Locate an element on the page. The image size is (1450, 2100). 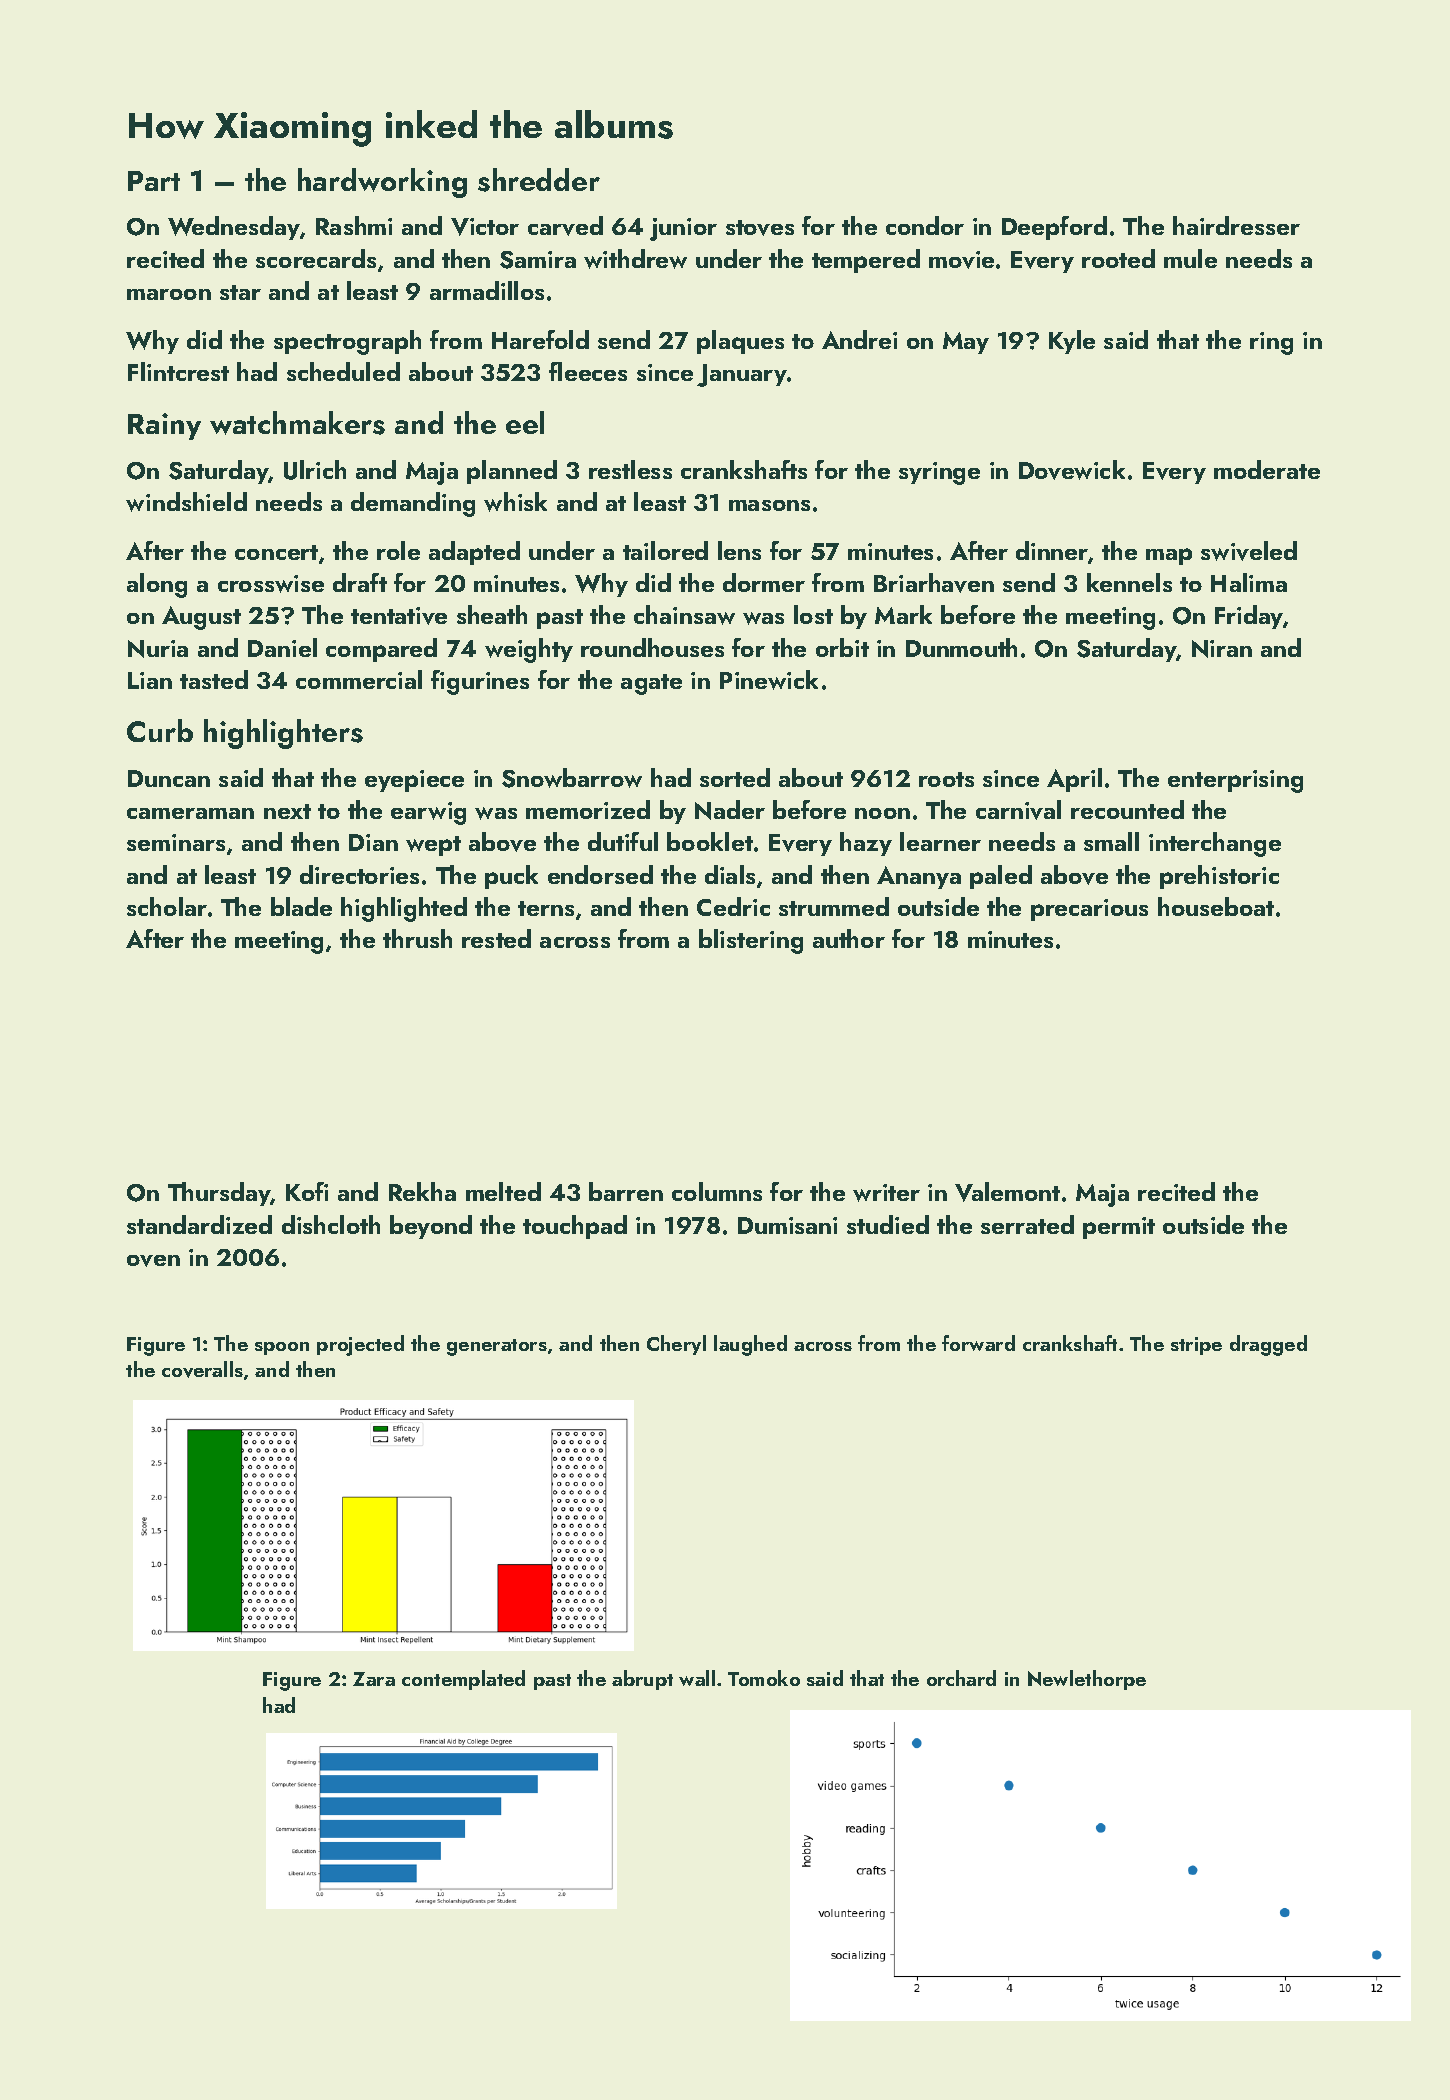
Newlethorpe is located at coordinates (1087, 1680).
